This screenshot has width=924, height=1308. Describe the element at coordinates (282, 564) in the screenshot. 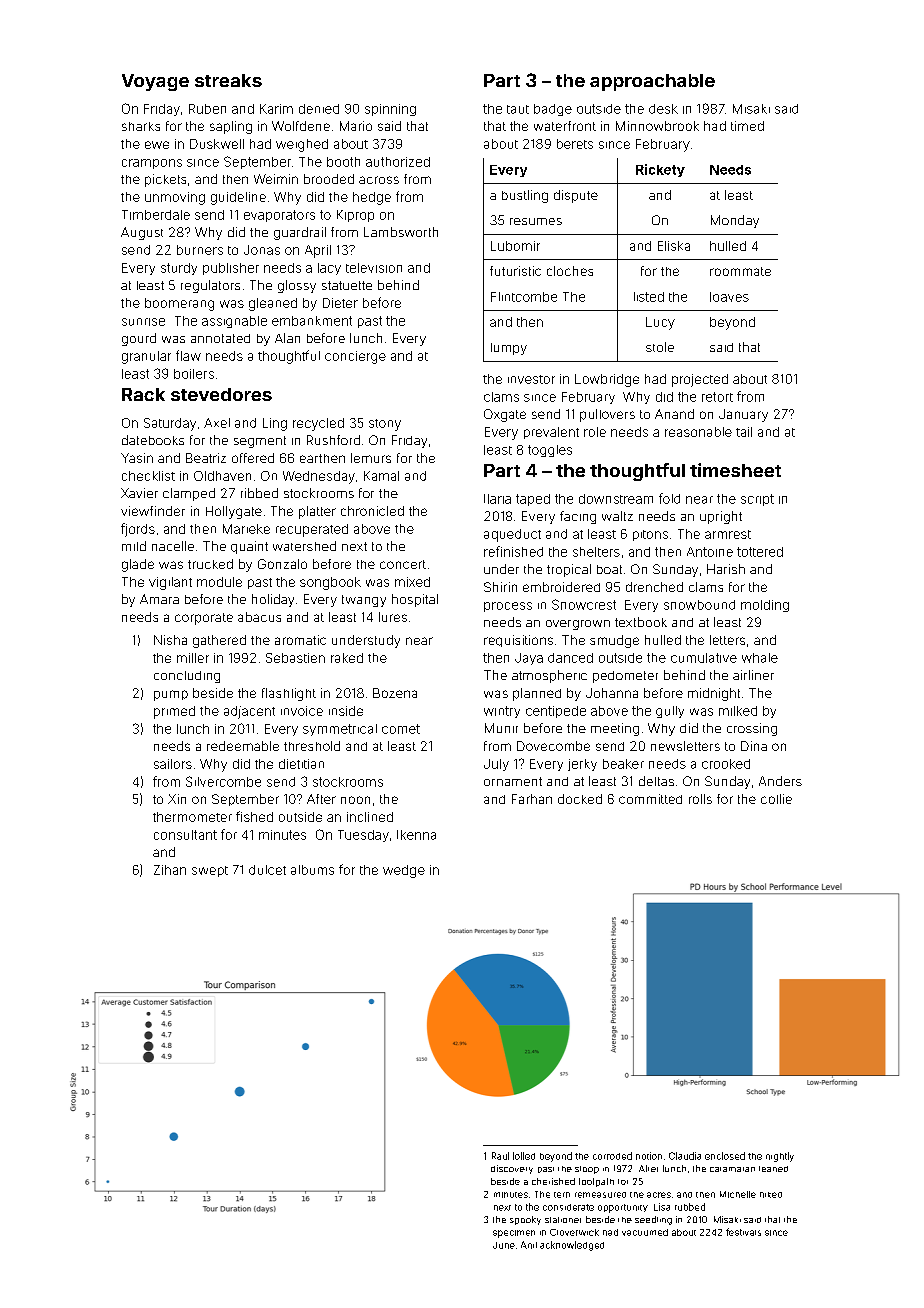

I see `Gonzalo` at that location.
